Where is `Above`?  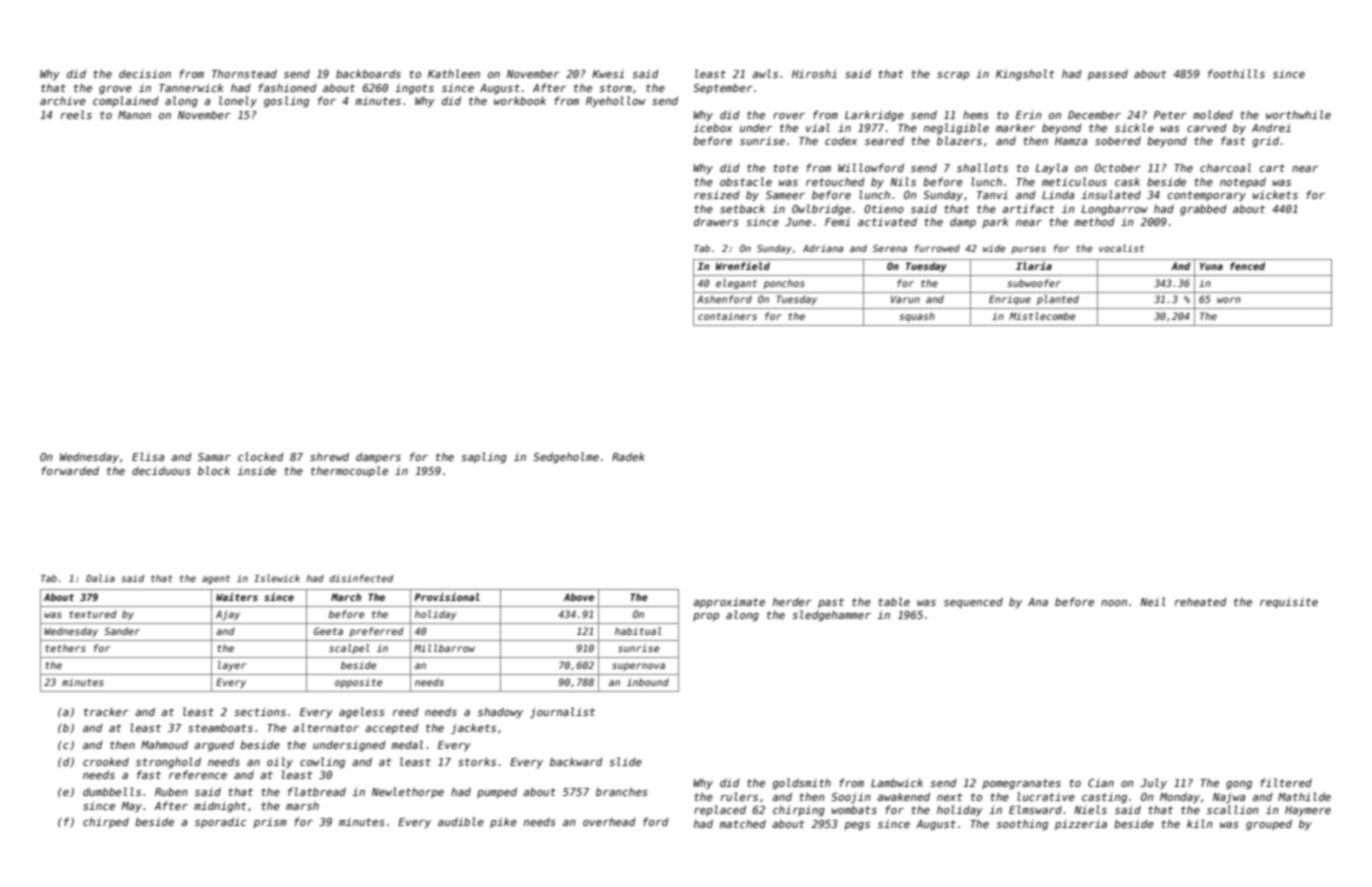
Above is located at coordinates (579, 597).
